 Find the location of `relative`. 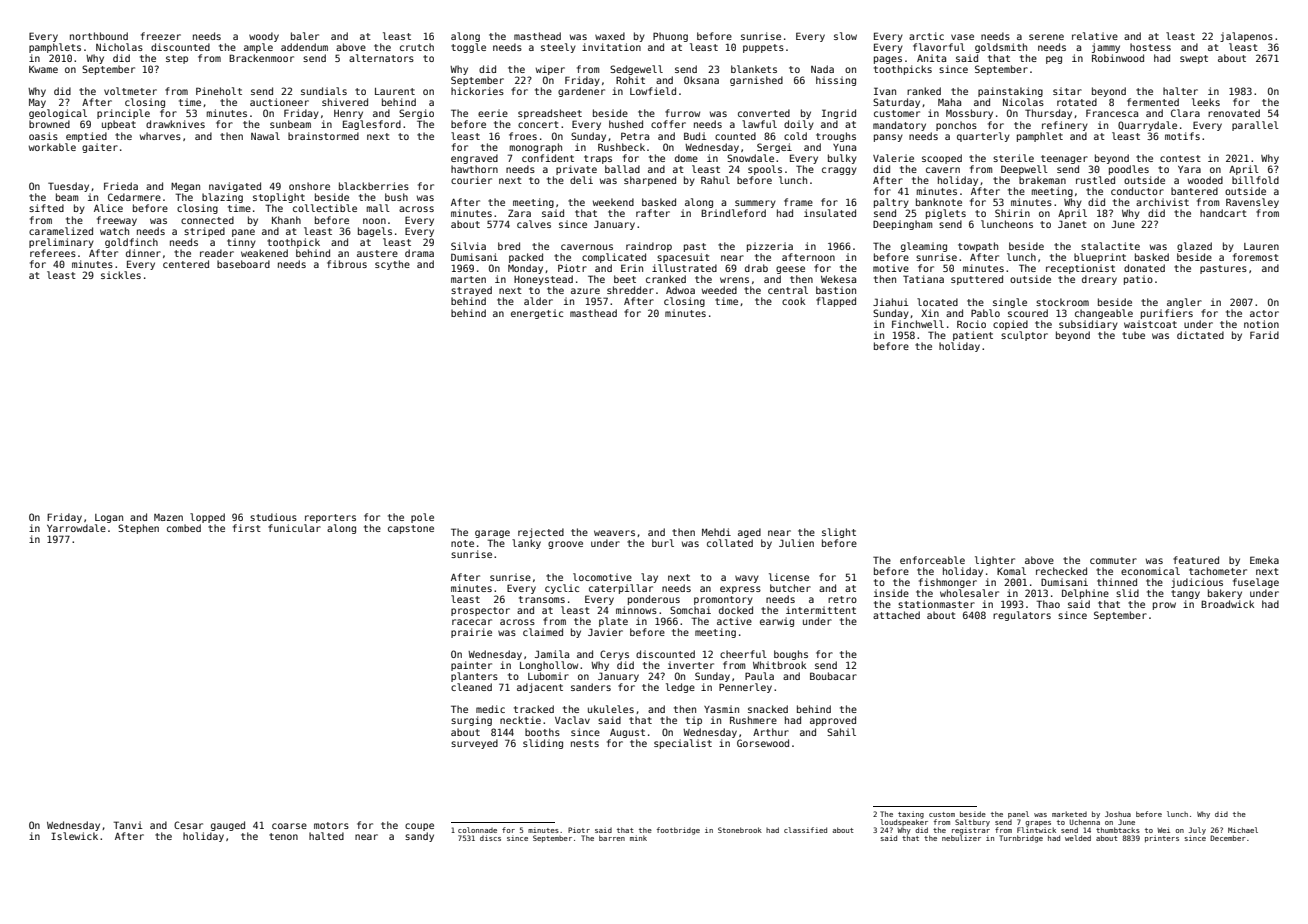

relative is located at coordinates (1095, 36).
